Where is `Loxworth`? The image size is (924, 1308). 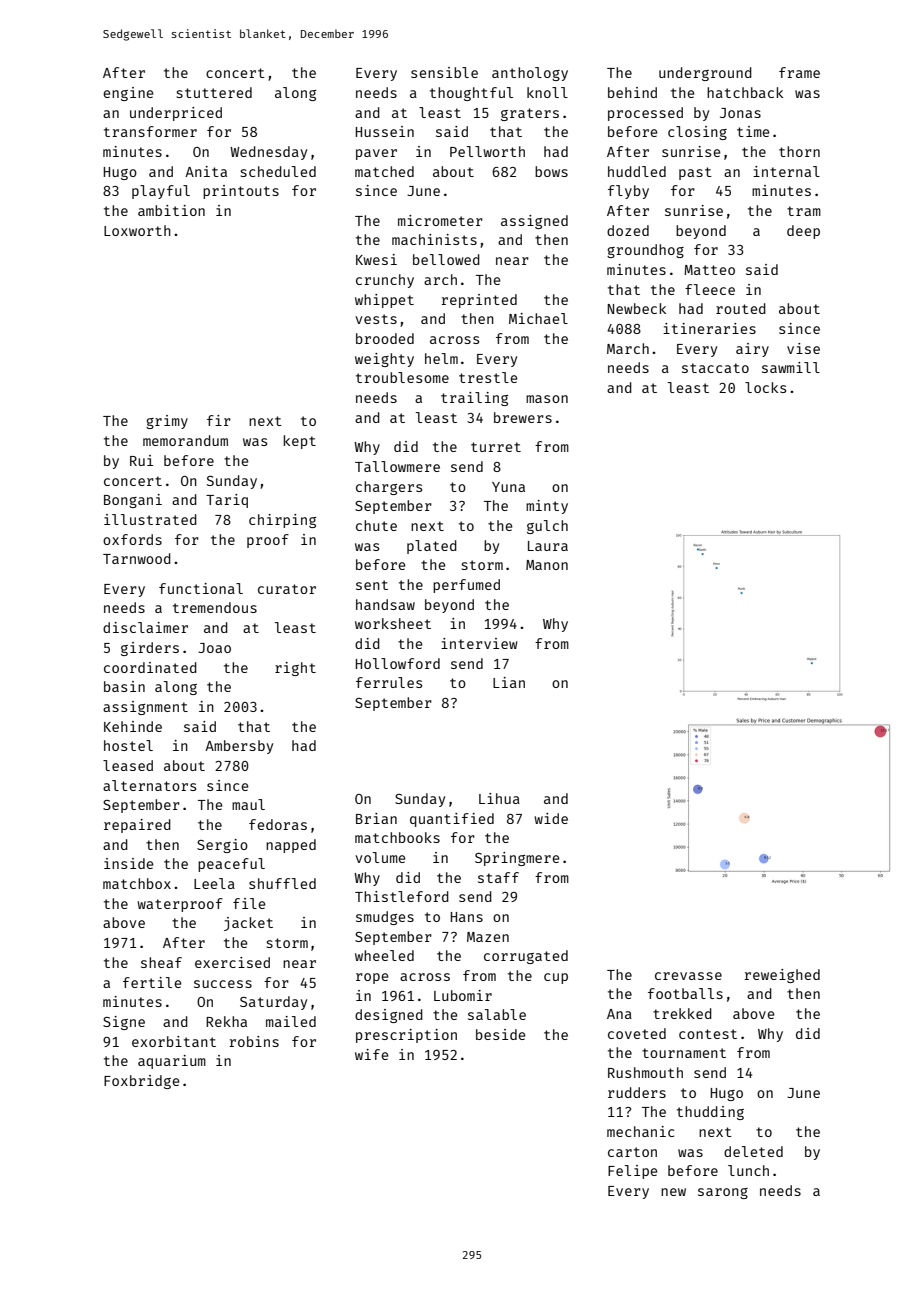
Loxworth is located at coordinates (137, 230).
